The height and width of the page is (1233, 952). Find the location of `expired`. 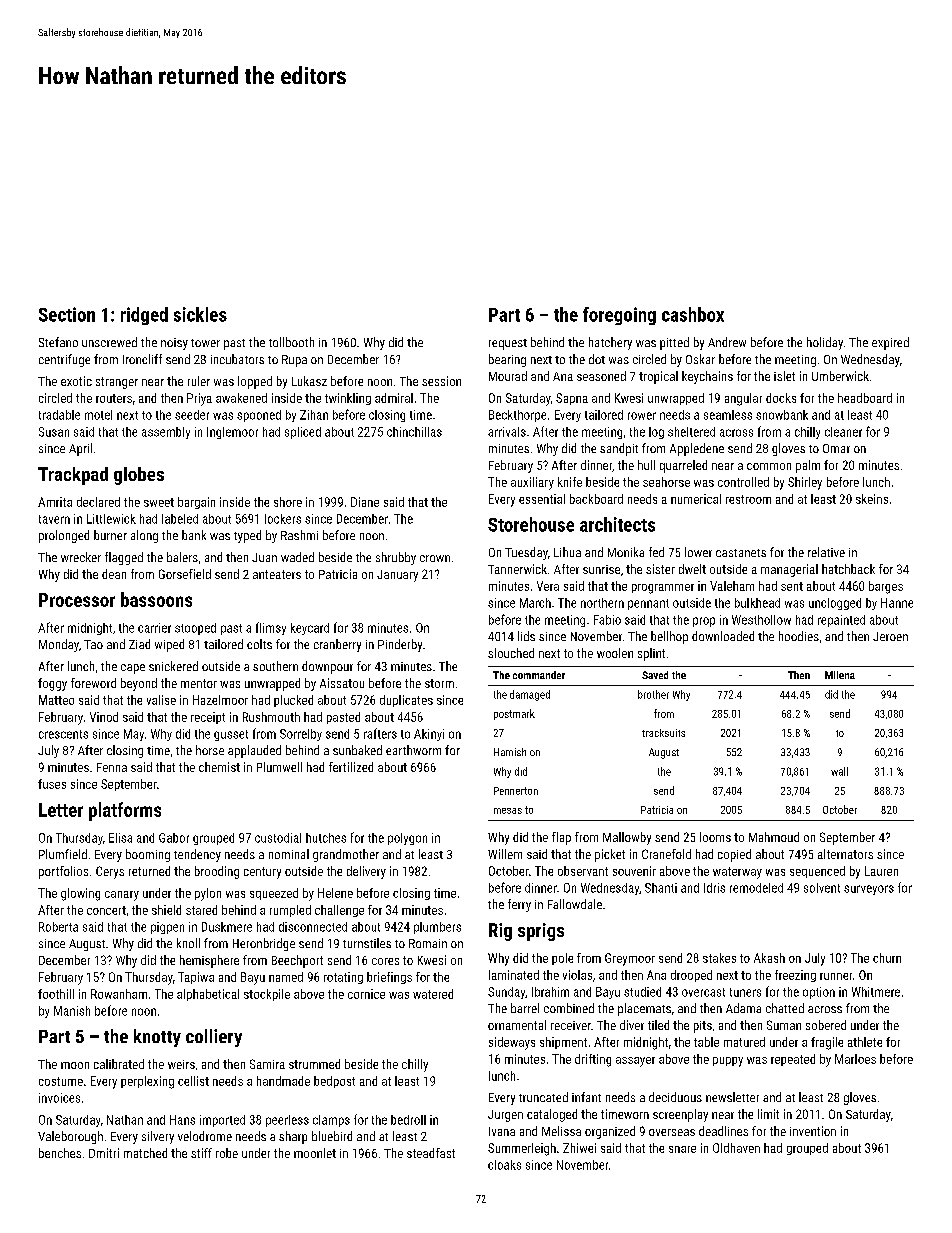

expired is located at coordinates (890, 343).
